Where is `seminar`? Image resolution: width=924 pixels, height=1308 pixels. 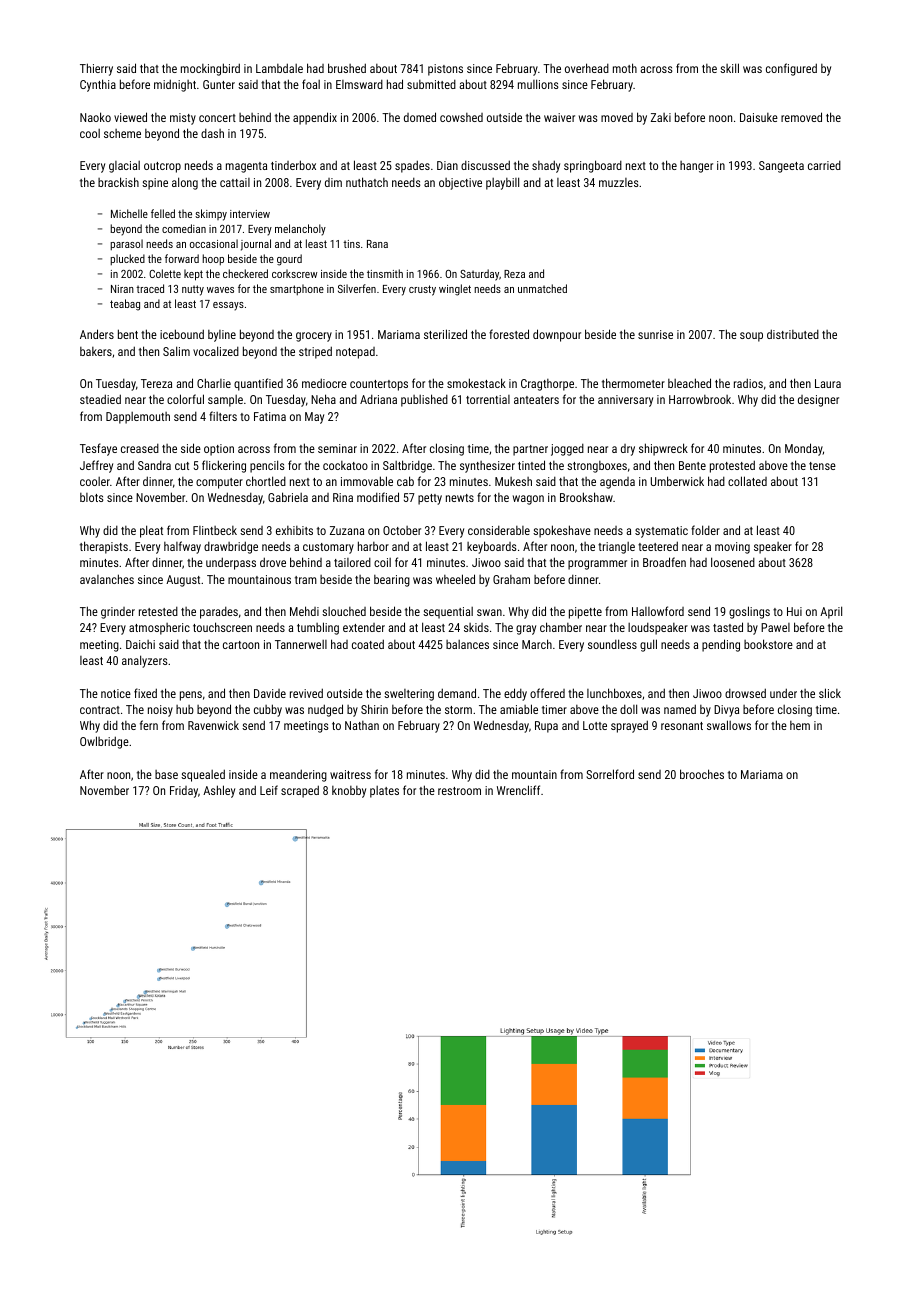 seminar is located at coordinates (337, 448).
